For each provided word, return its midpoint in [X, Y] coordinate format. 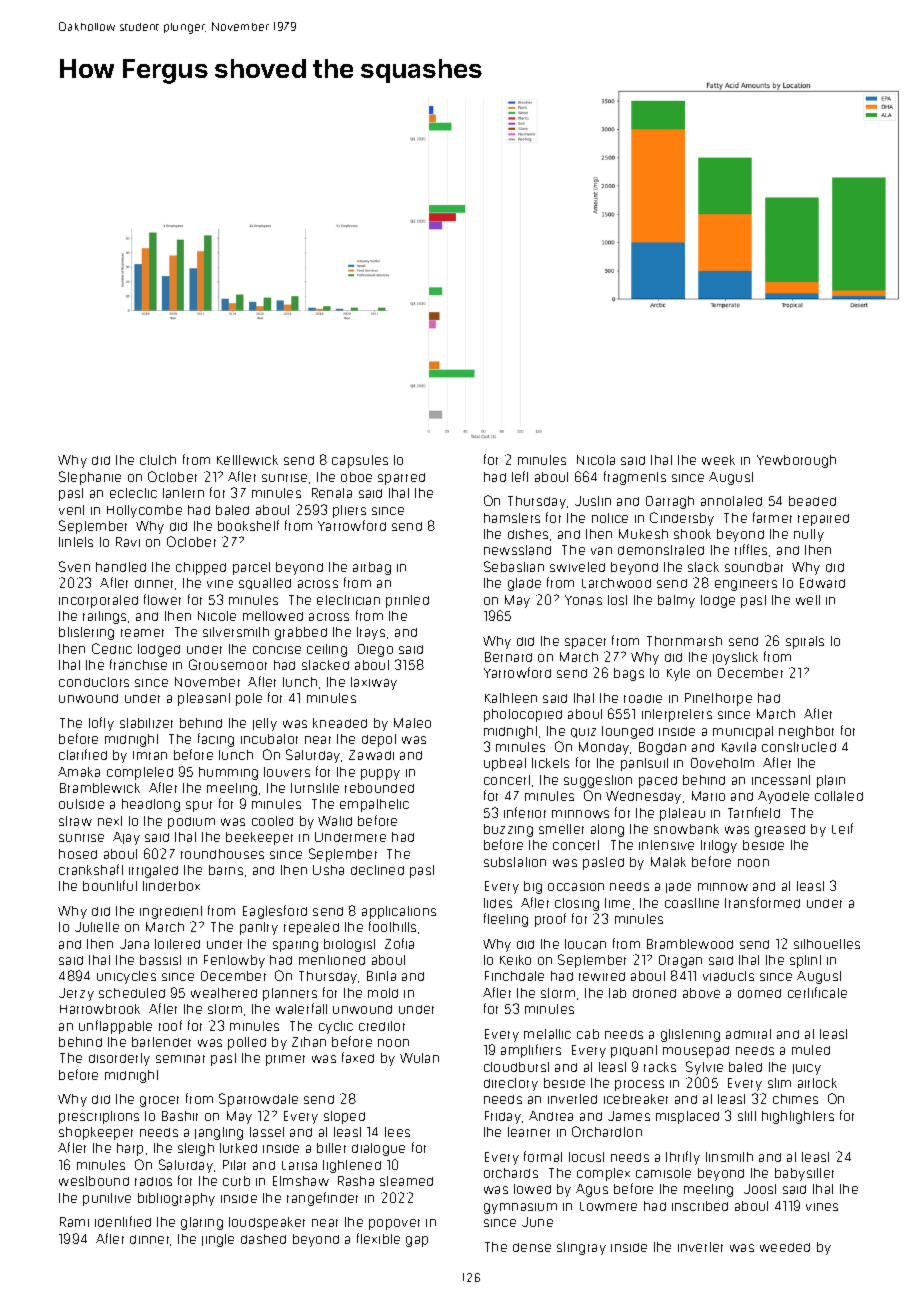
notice [610, 518]
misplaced [687, 1117]
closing [577, 904]
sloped [344, 1117]
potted [247, 1043]
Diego [375, 650]
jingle [218, 1240]
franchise [138, 664]
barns [226, 870]
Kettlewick [247, 460]
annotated [731, 501]
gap [417, 1241]
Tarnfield [754, 812]
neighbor [806, 732]
